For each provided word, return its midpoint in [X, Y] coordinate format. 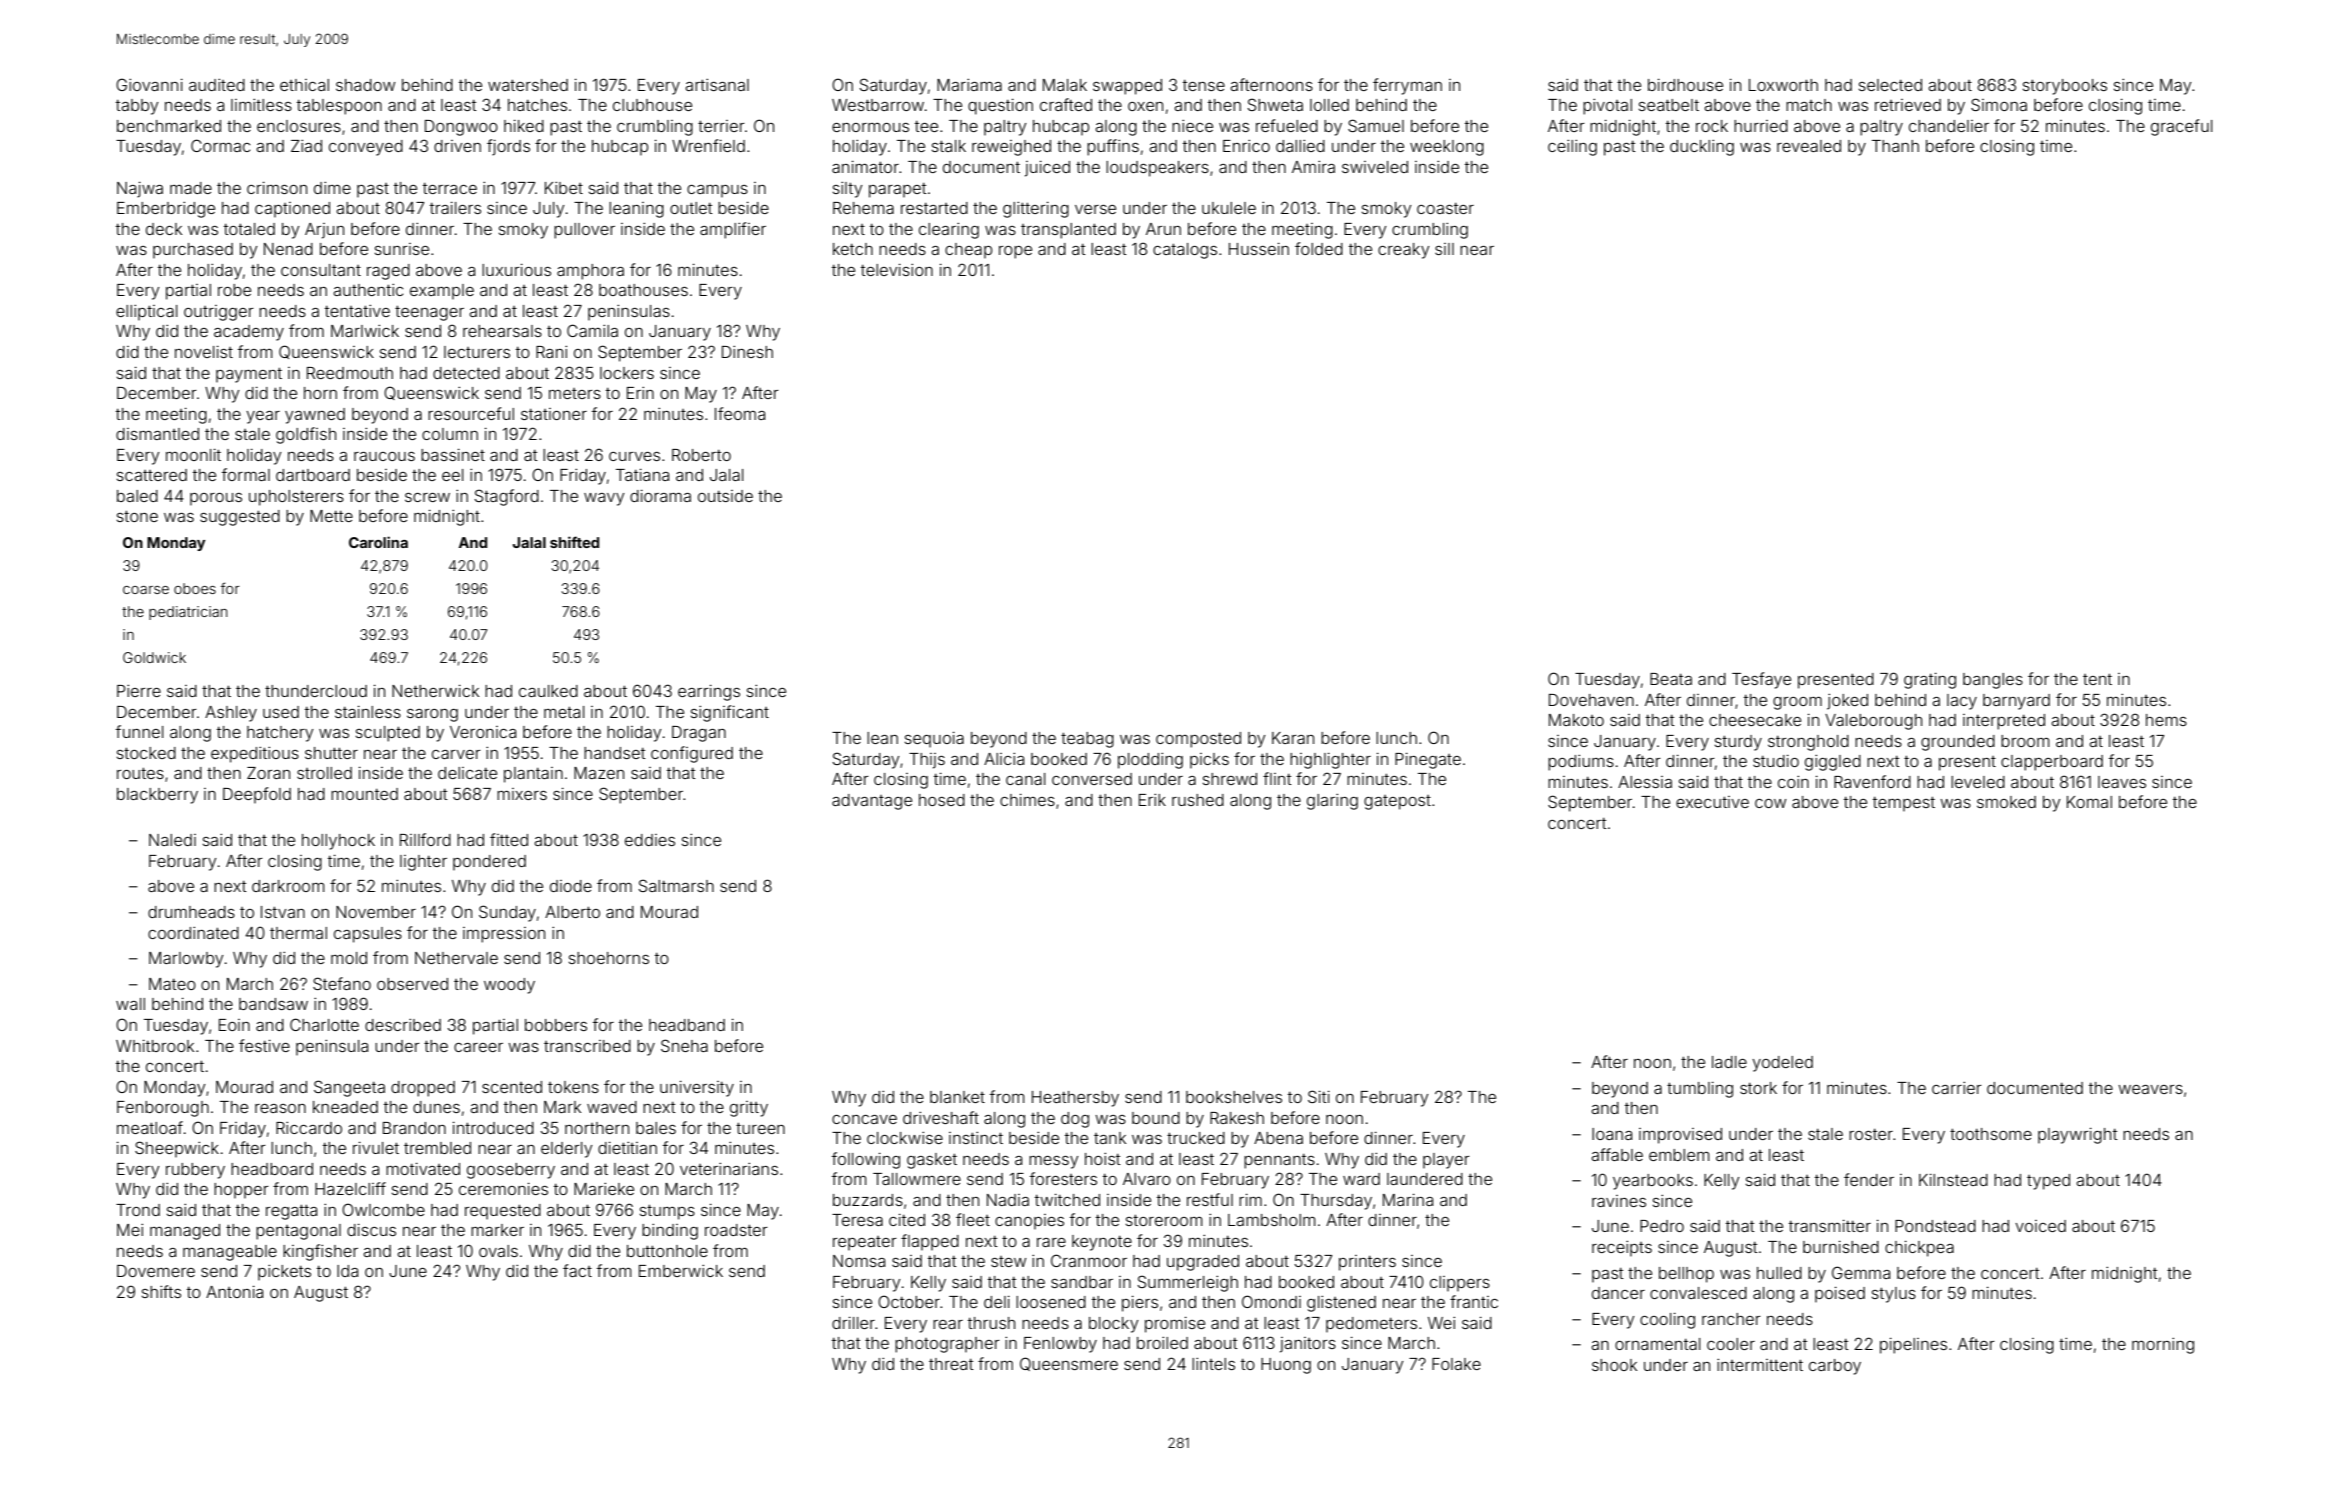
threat [951, 1364]
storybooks [2065, 87]
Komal [2089, 802]
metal [564, 712]
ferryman [1407, 86]
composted [1198, 740]
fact [577, 1270]
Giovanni [149, 84]
